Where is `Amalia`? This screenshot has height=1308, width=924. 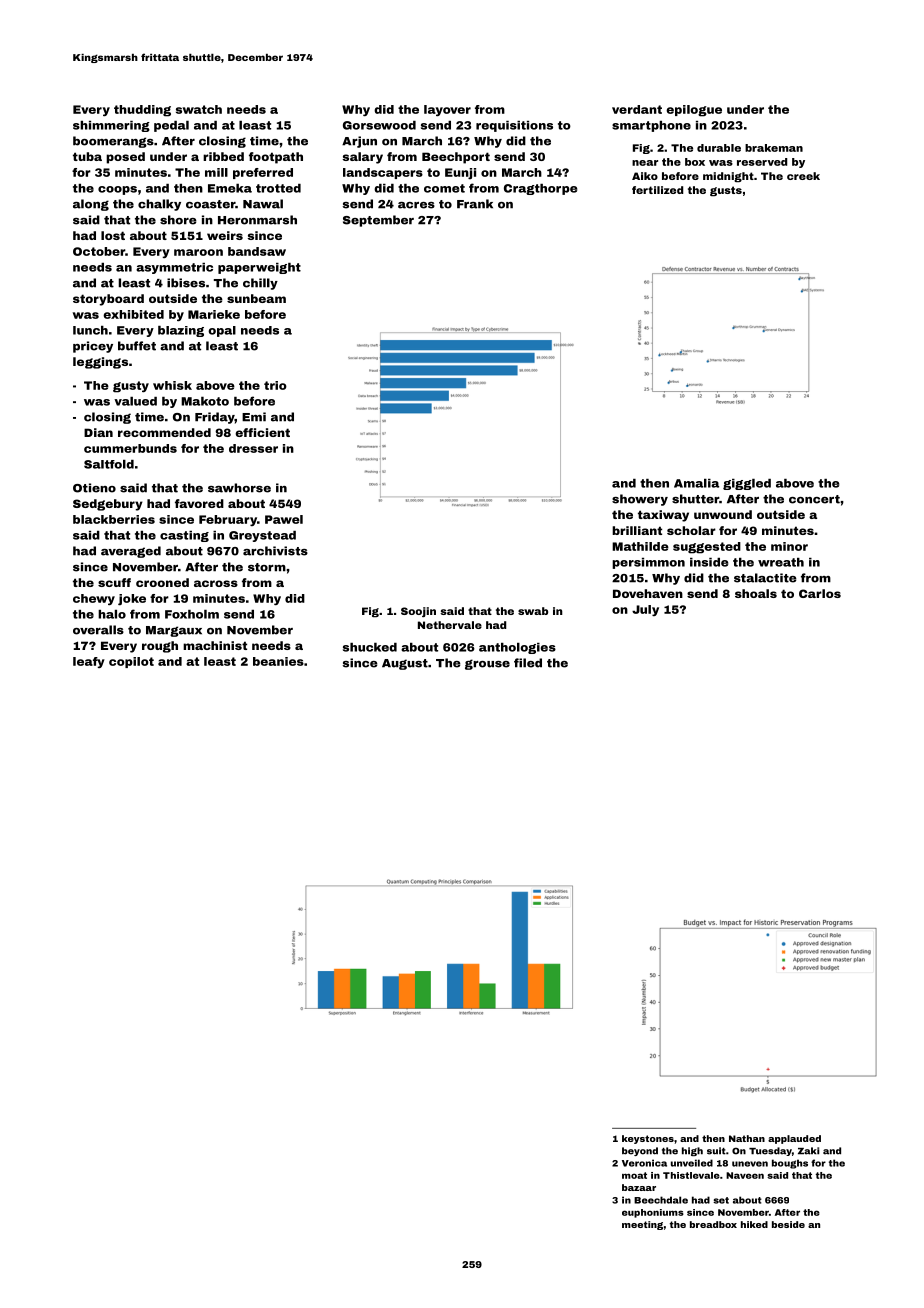
Amalia is located at coordinates (696, 483).
